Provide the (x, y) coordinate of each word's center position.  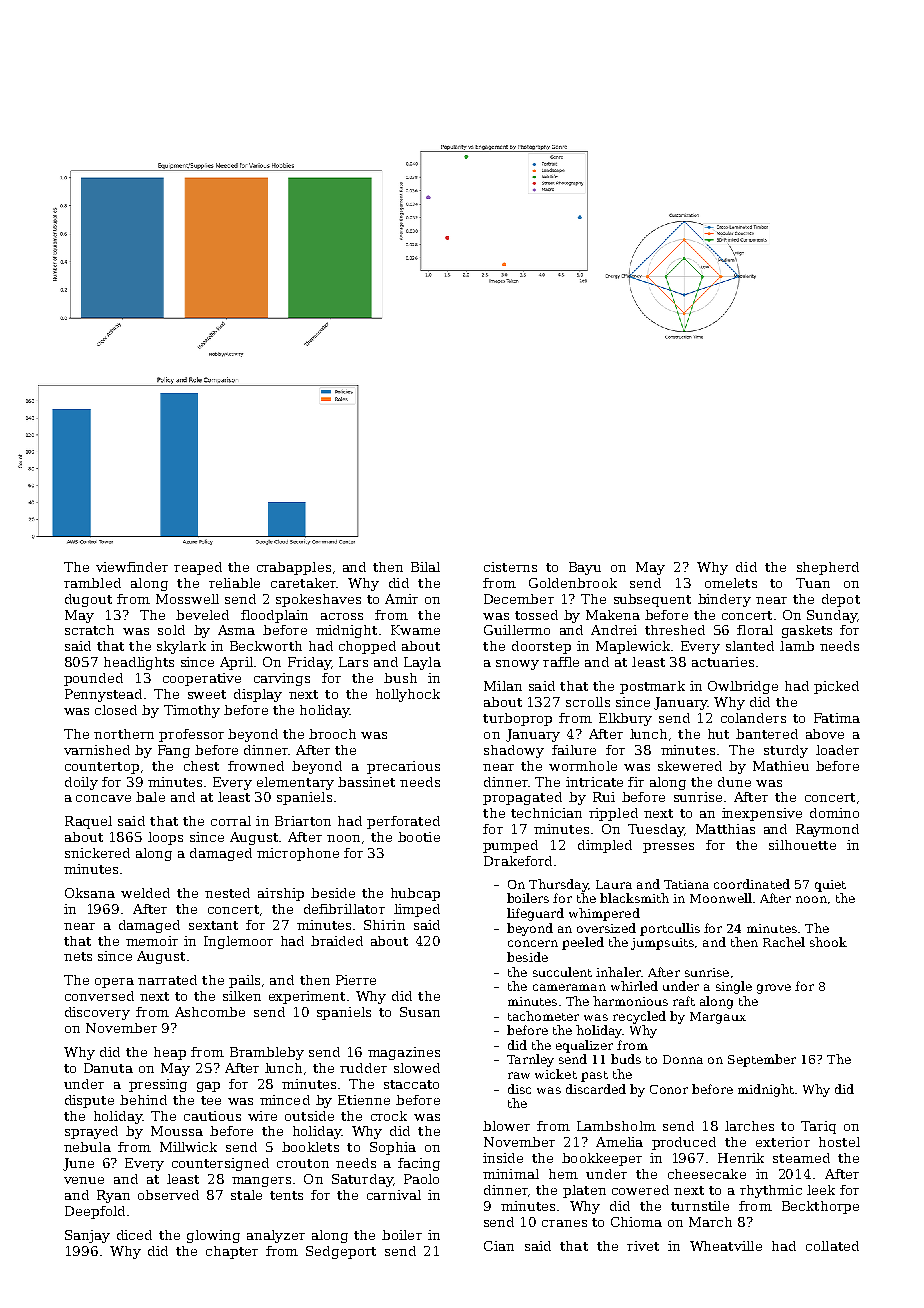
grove (774, 989)
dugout (88, 600)
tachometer (543, 1016)
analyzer (276, 1236)
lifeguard (535, 914)
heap (170, 1053)
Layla (422, 663)
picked (836, 687)
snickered (97, 853)
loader (837, 750)
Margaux (718, 1018)
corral (231, 821)
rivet (643, 1246)
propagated (522, 798)
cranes (564, 1223)
